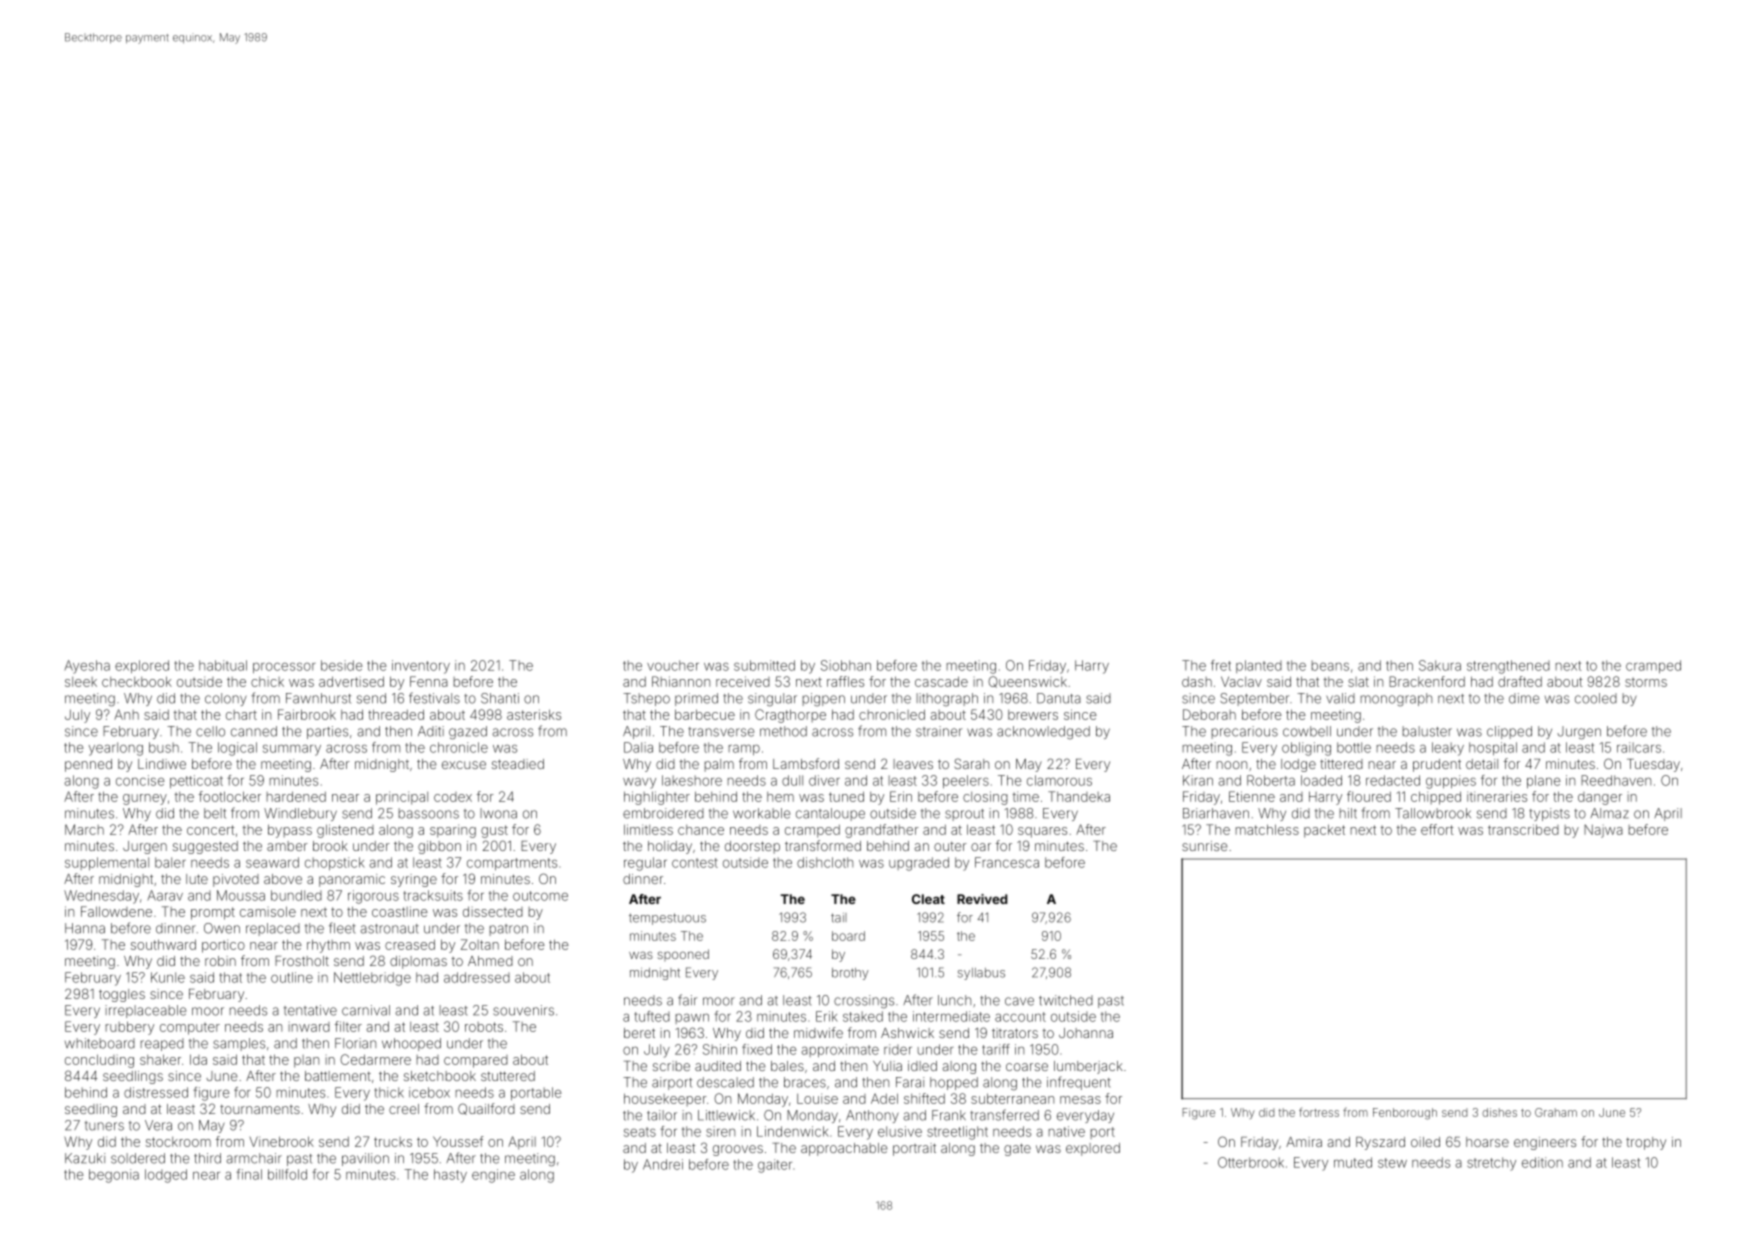 This screenshot has height=1238, width=1751. What do you see at coordinates (1646, 1143) in the screenshot?
I see `trophy` at bounding box center [1646, 1143].
